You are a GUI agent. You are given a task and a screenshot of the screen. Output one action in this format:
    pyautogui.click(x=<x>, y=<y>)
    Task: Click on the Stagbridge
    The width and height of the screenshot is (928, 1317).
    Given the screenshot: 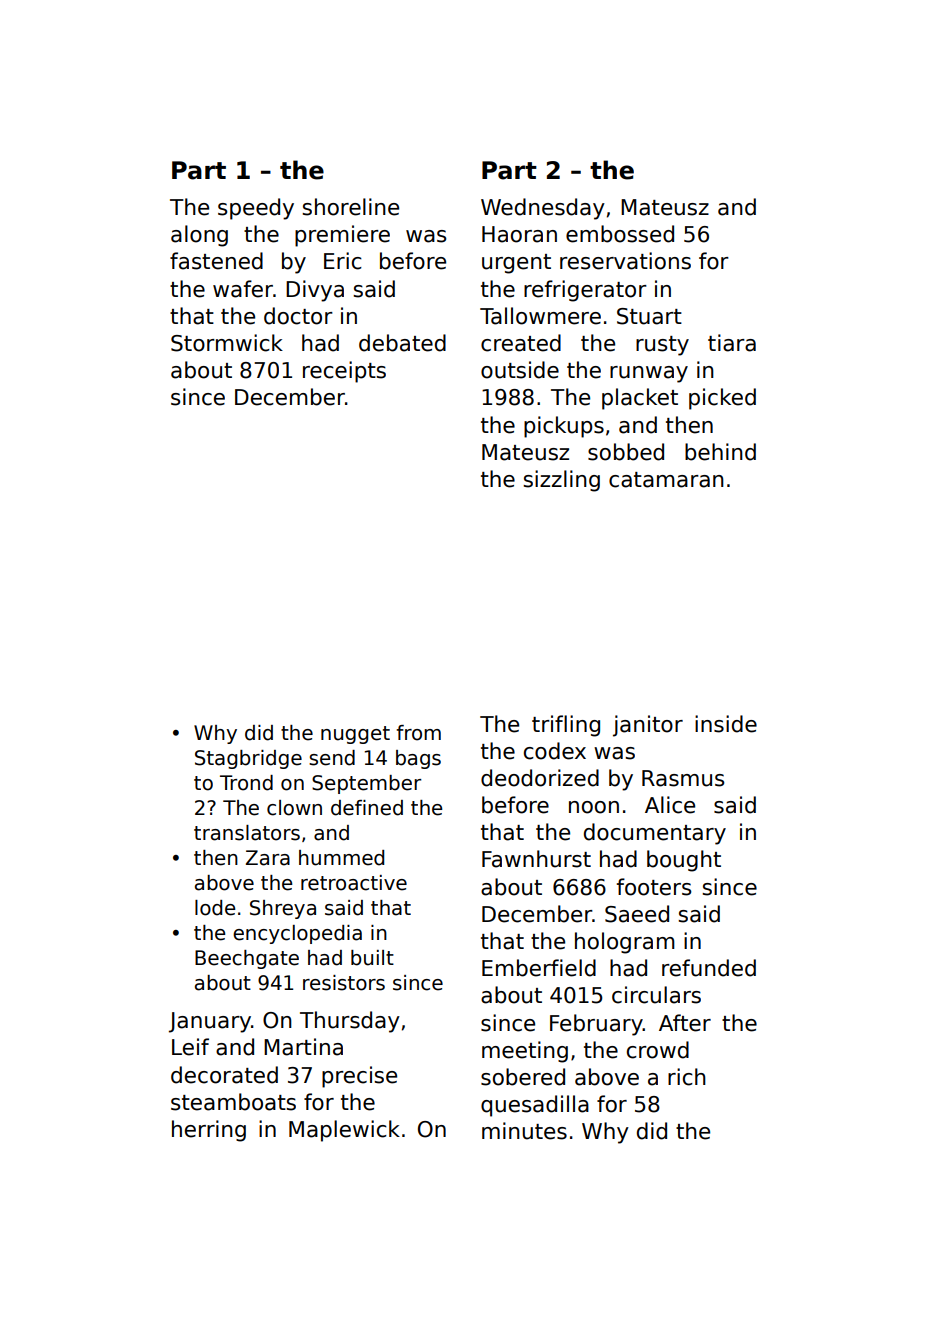 What is the action you would take?
    pyautogui.click(x=248, y=759)
